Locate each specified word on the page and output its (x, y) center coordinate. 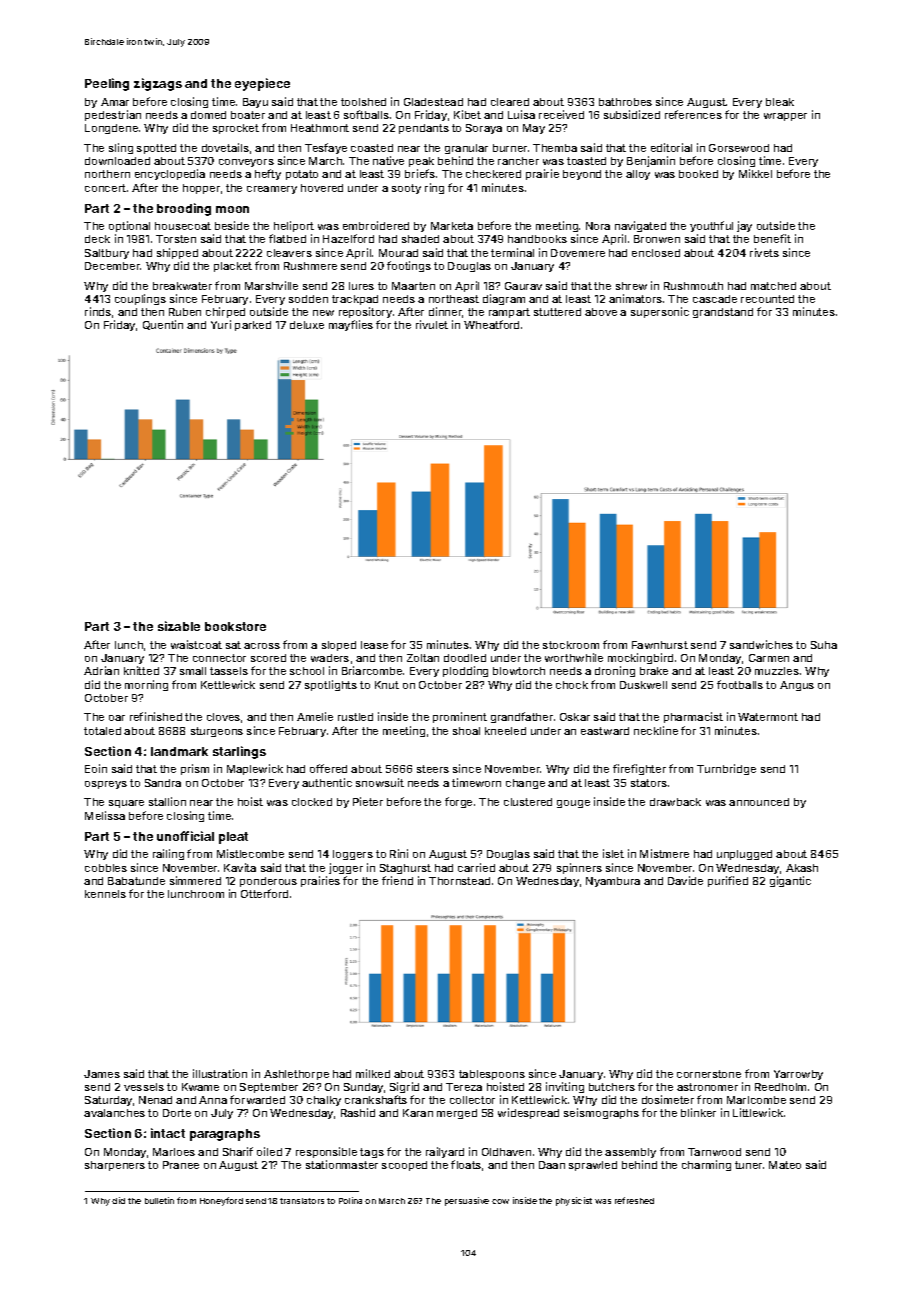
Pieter (368, 801)
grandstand (723, 313)
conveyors (246, 163)
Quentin (163, 325)
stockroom (571, 645)
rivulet (432, 324)
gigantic (790, 881)
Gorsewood (739, 148)
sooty (406, 189)
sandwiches (761, 644)
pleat (233, 838)
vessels (144, 1087)
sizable (179, 626)
